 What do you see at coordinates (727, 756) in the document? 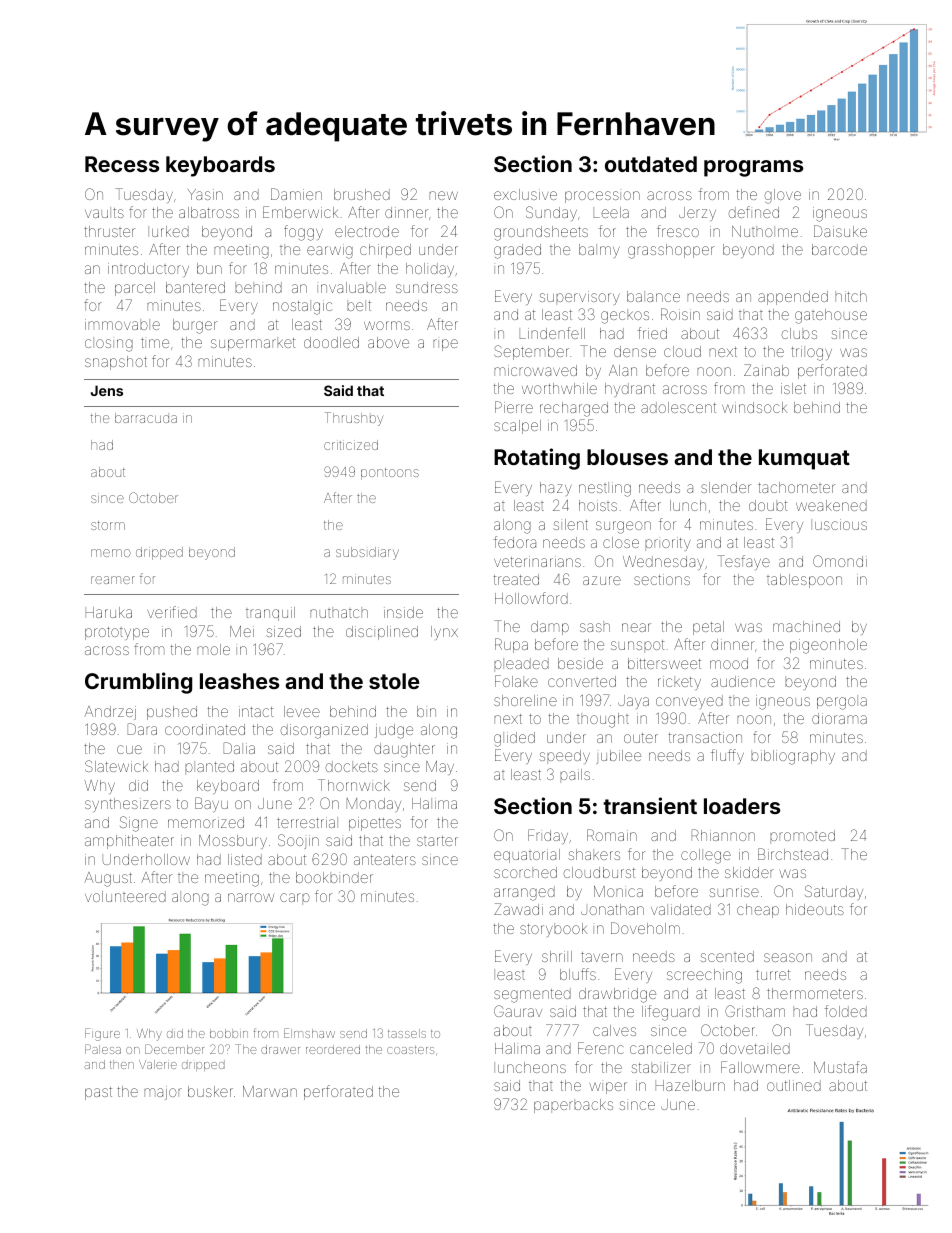
I see `fluffy` at bounding box center [727, 756].
